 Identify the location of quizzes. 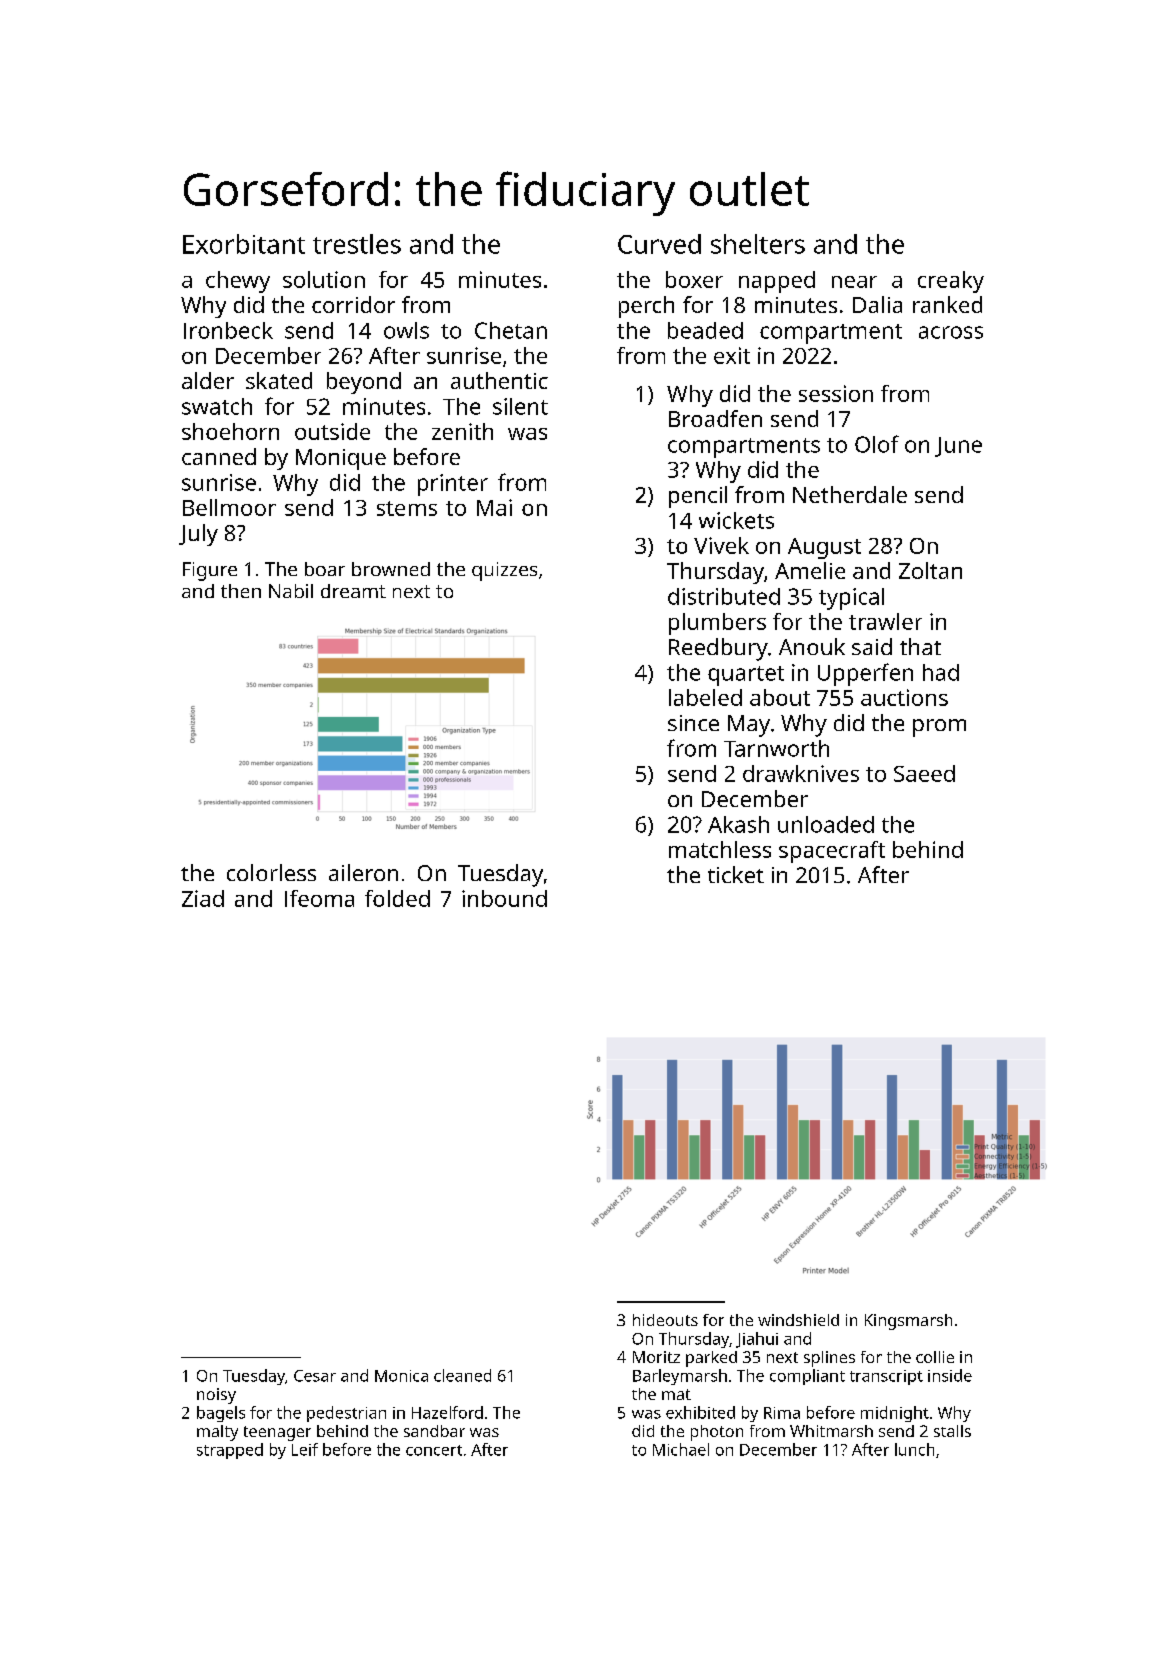
(504, 571).
